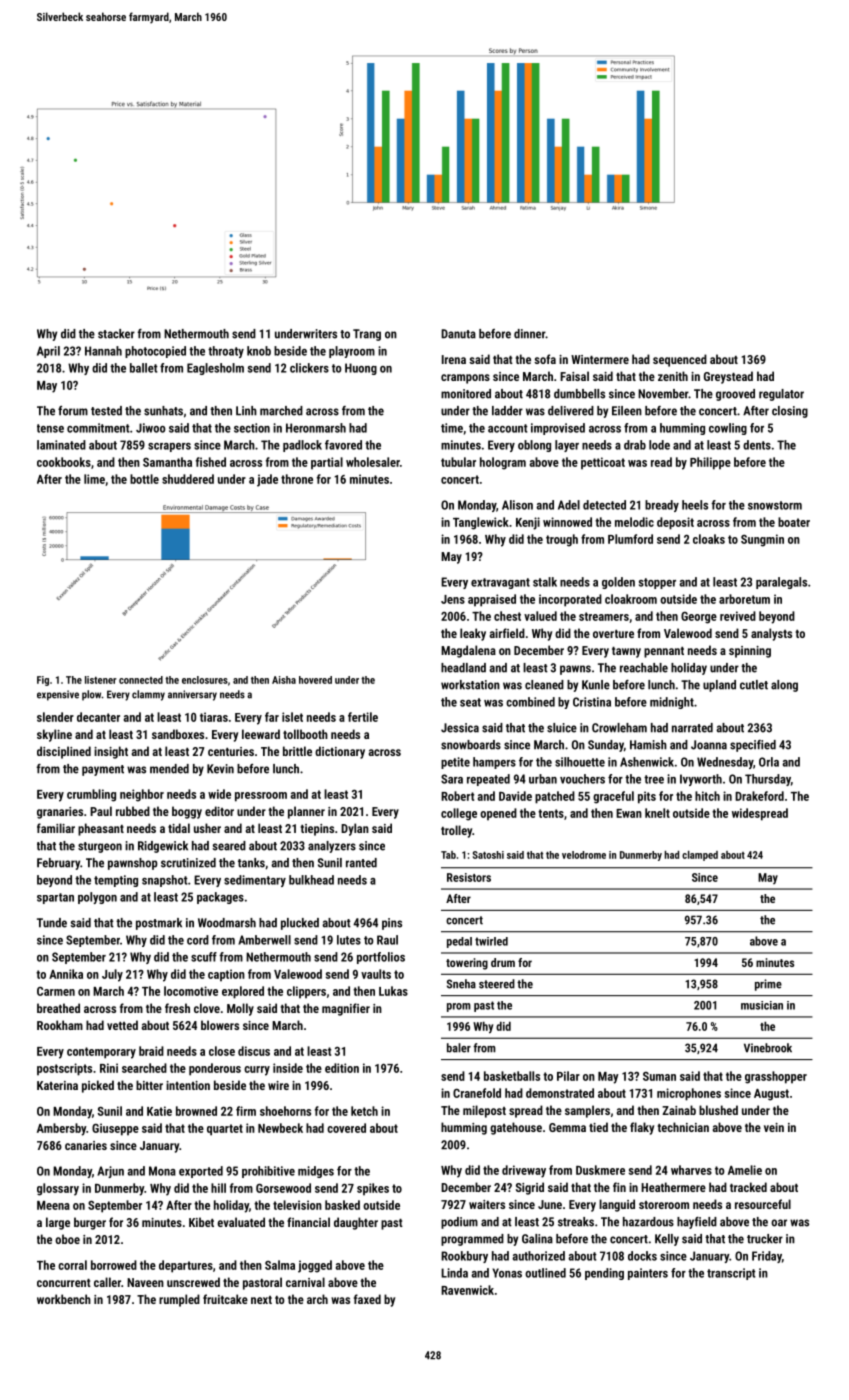 The height and width of the screenshot is (1400, 849). I want to click on jade, so click(267, 480).
